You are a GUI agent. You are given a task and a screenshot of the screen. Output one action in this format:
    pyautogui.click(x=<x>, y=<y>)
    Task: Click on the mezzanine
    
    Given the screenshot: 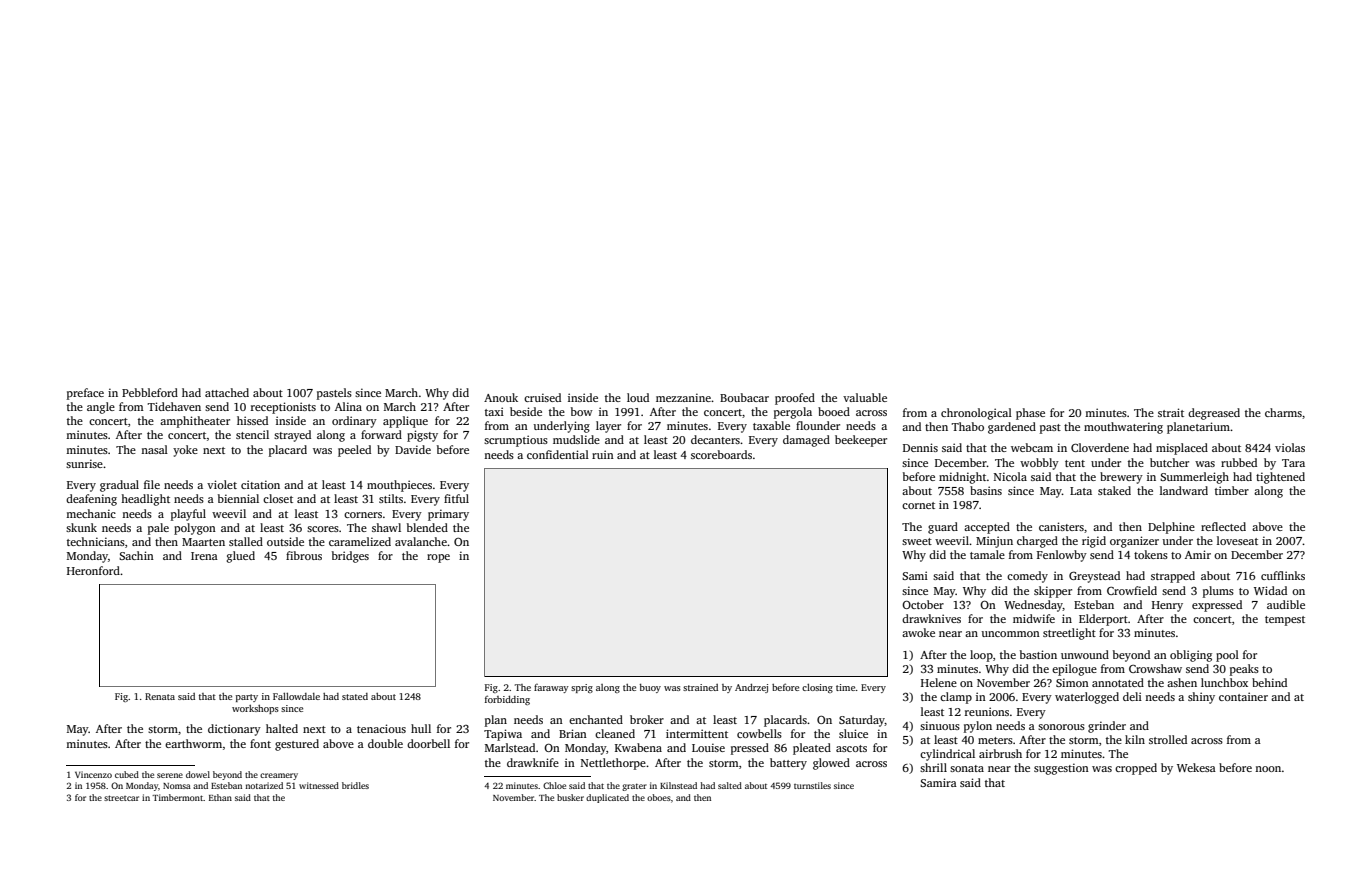 What is the action you would take?
    pyautogui.click(x=683, y=397)
